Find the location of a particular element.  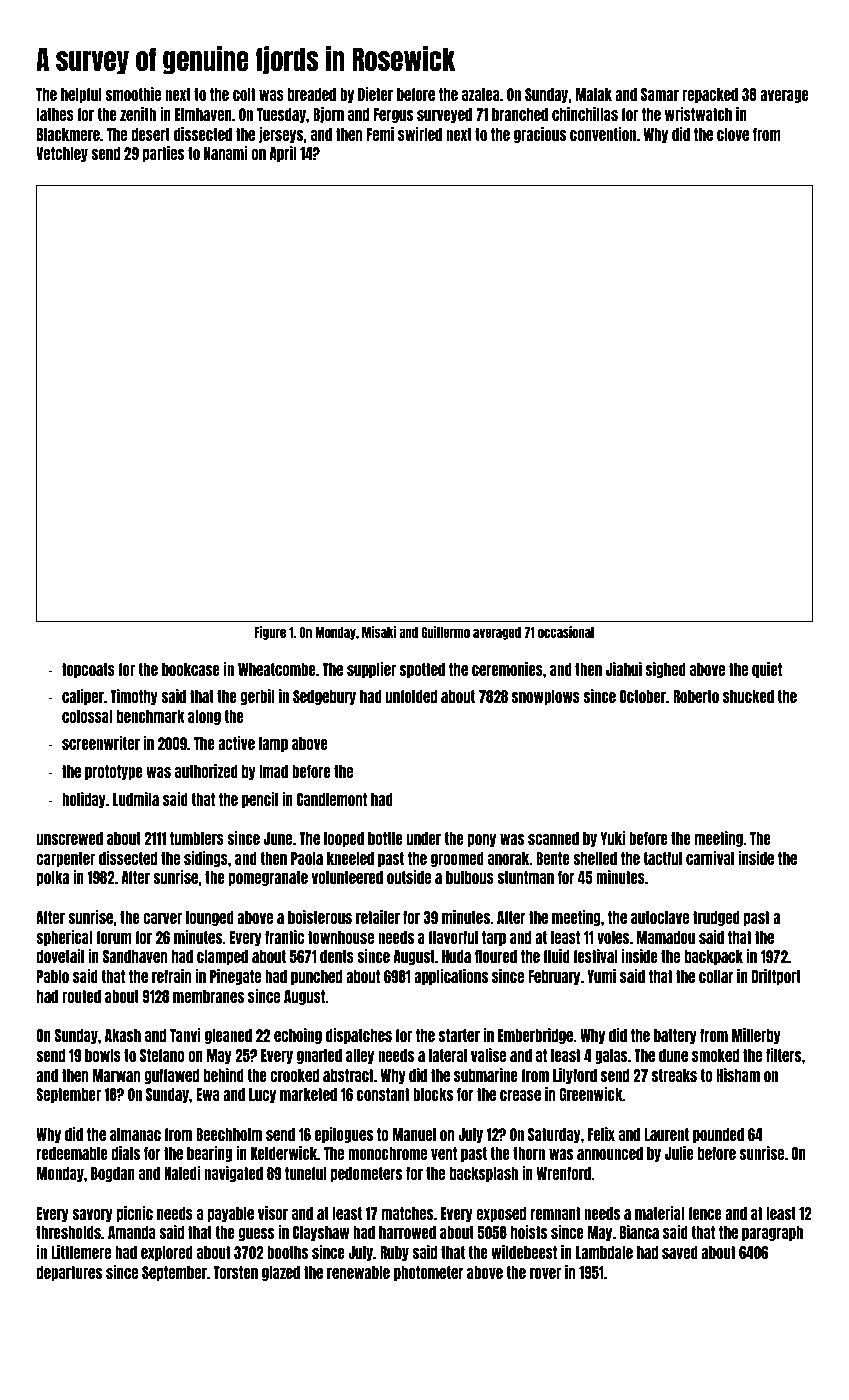

Guillermo is located at coordinates (445, 632).
